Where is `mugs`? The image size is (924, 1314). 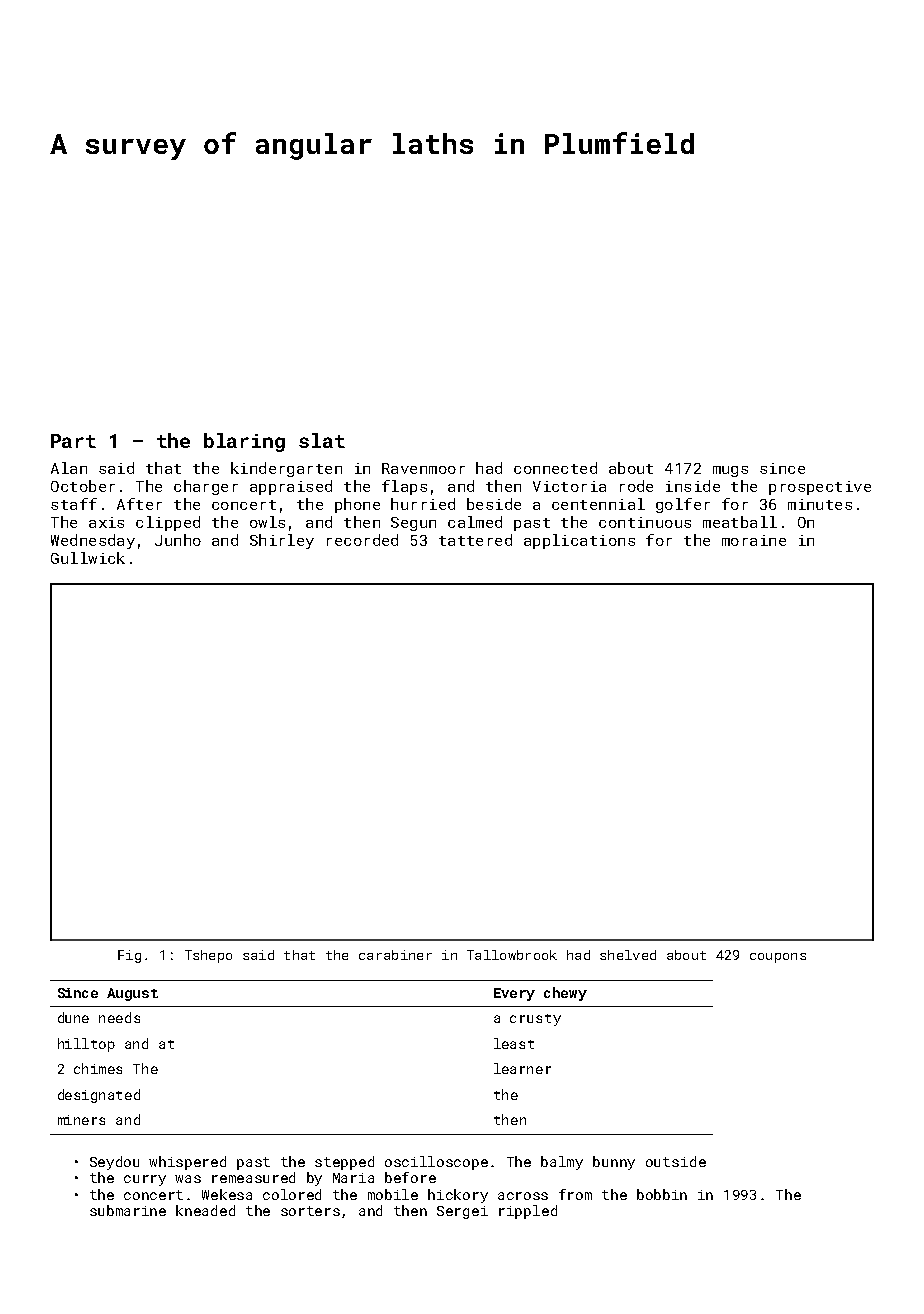
mugs is located at coordinates (730, 471).
